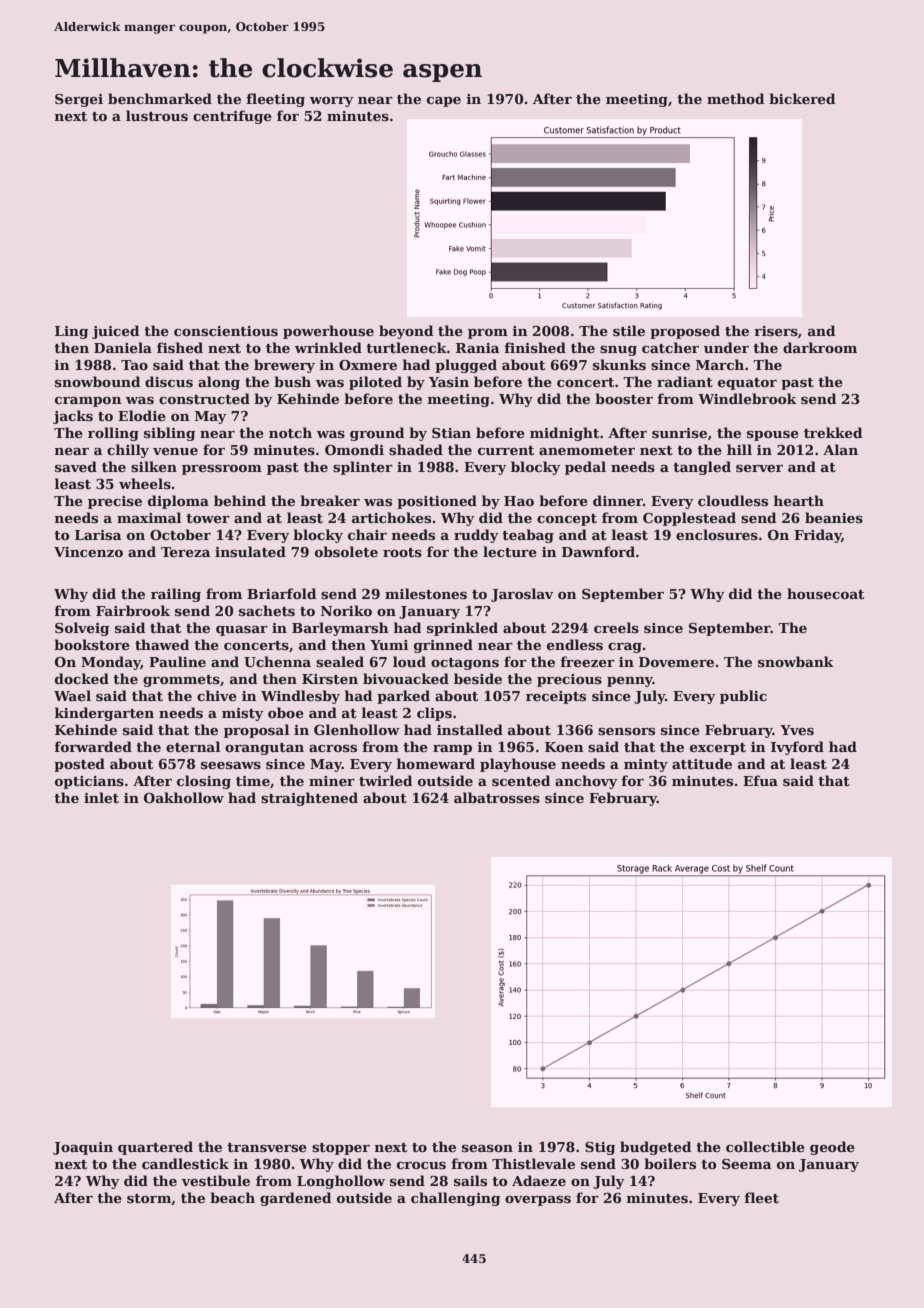 This image has width=924, height=1308. What do you see at coordinates (470, 1180) in the image?
I see `sails` at bounding box center [470, 1180].
